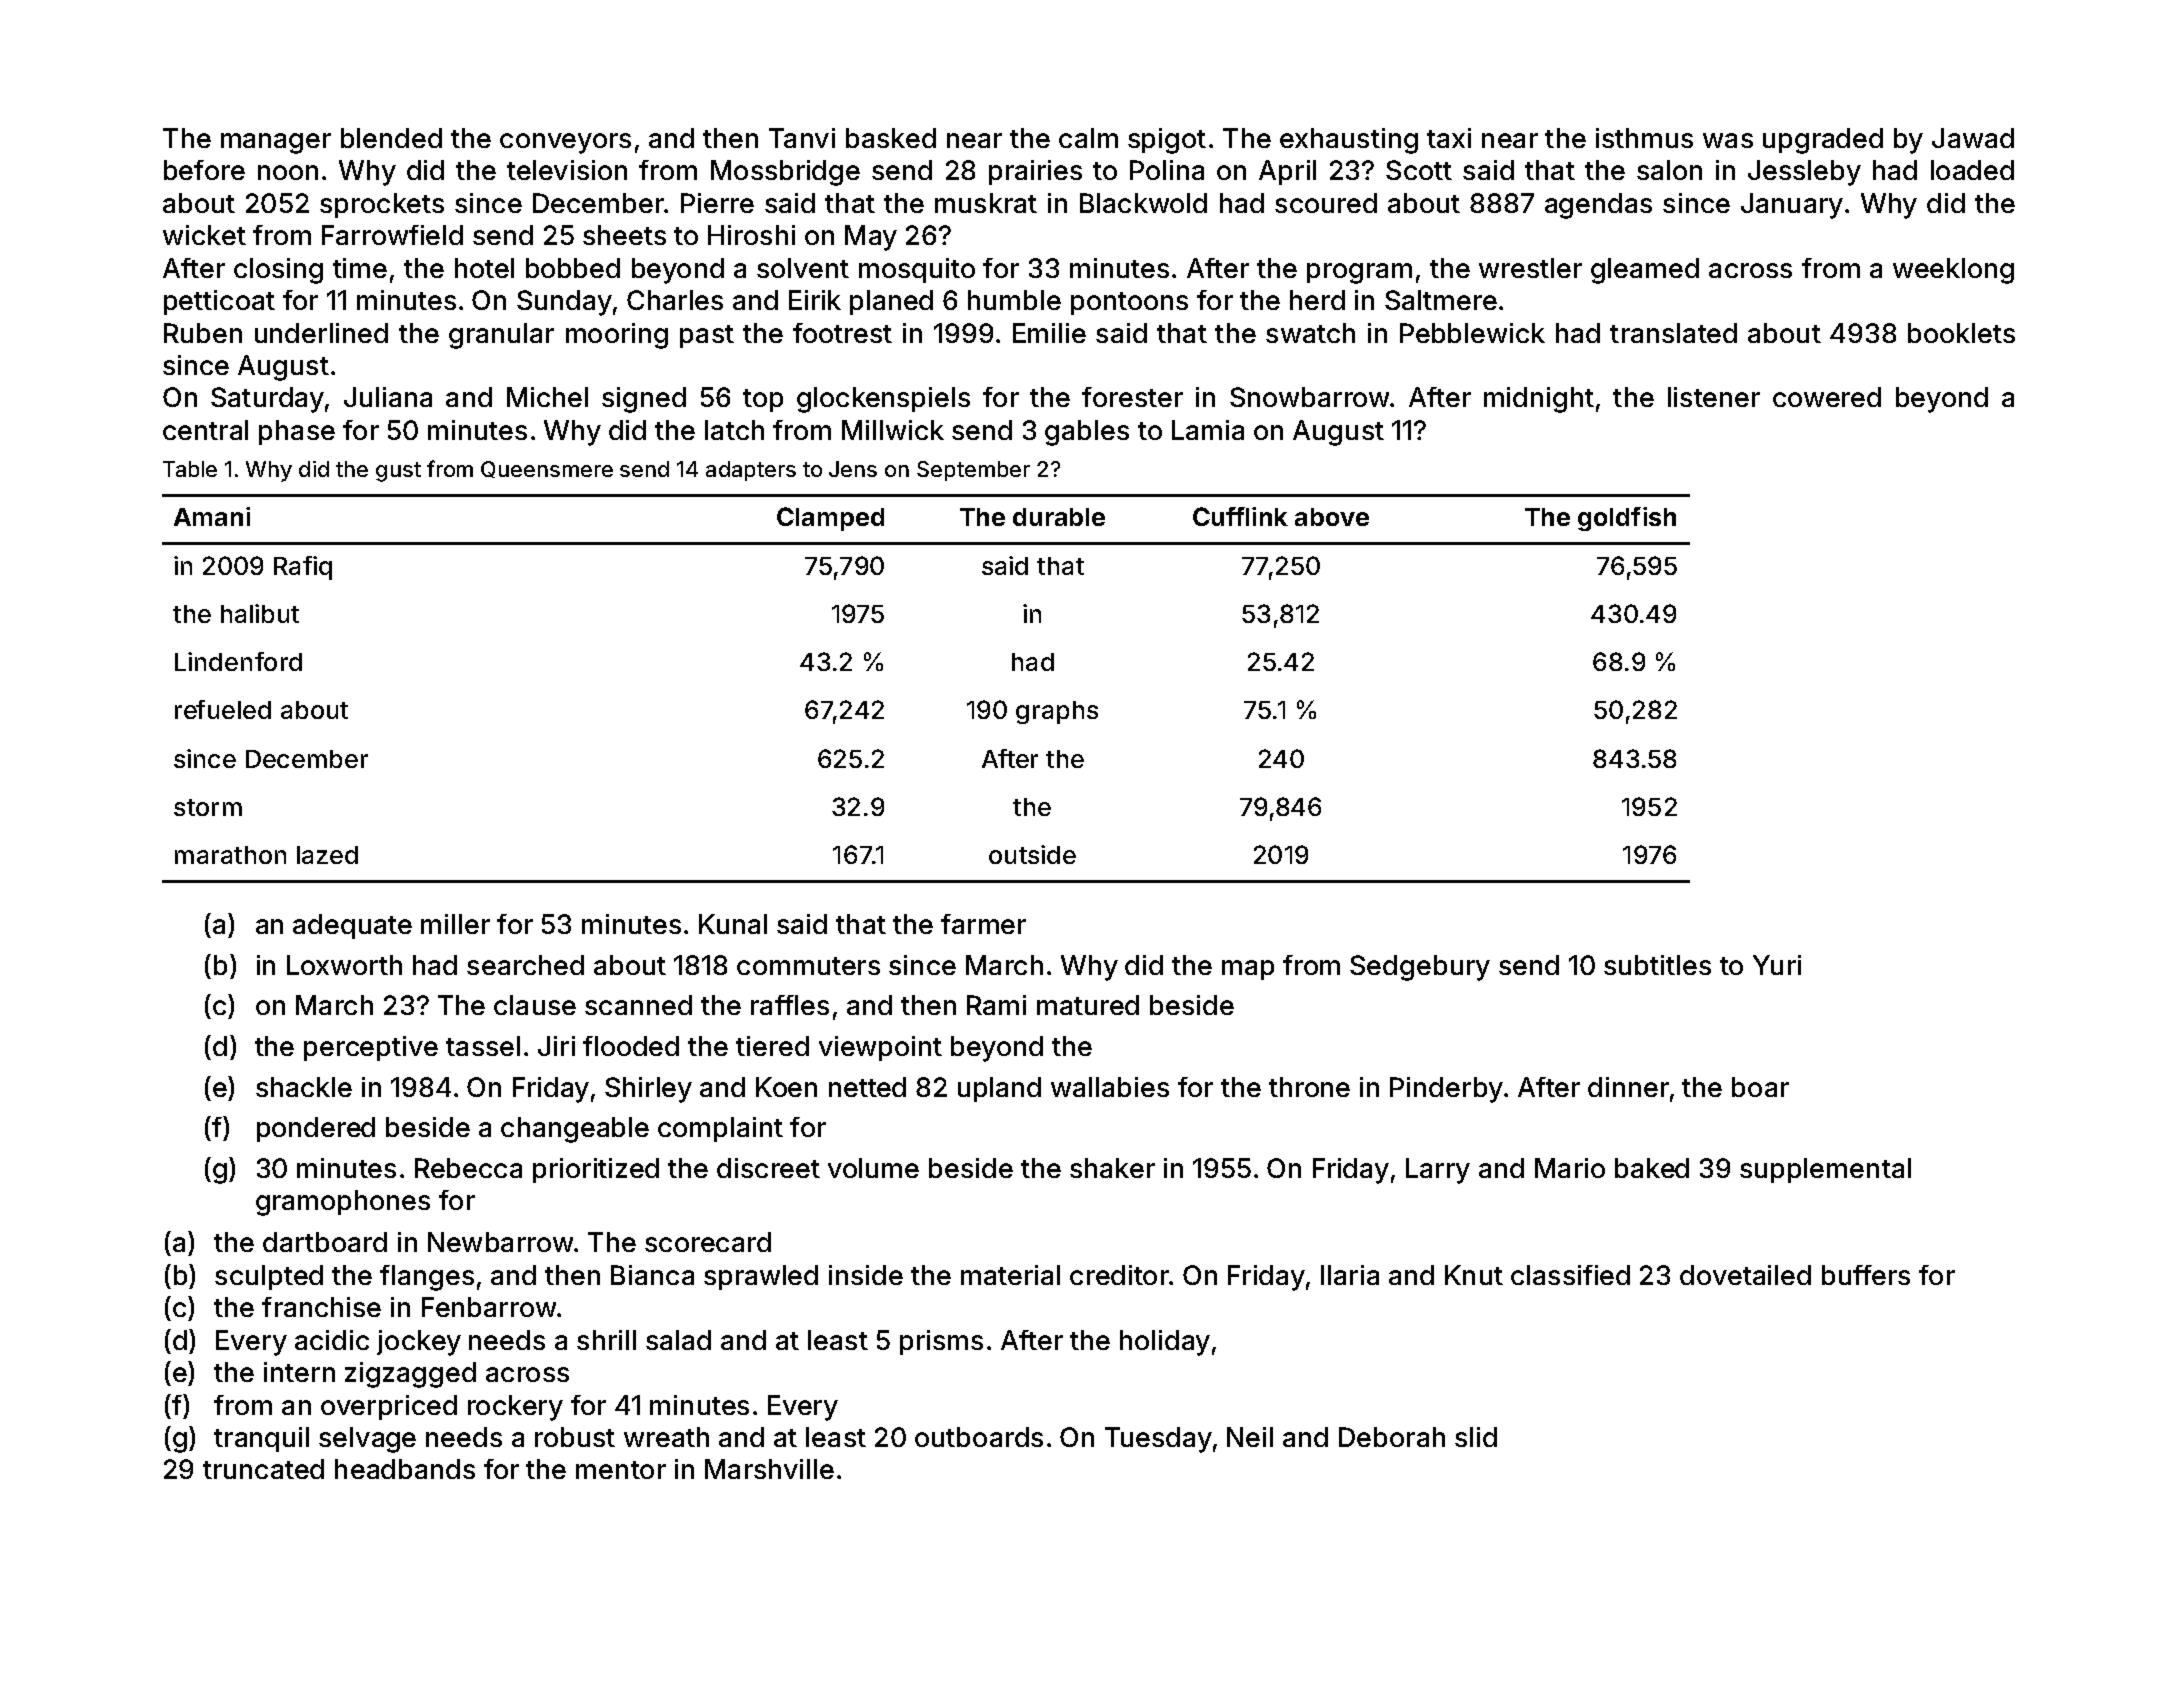  I want to click on selvage, so click(367, 1440).
